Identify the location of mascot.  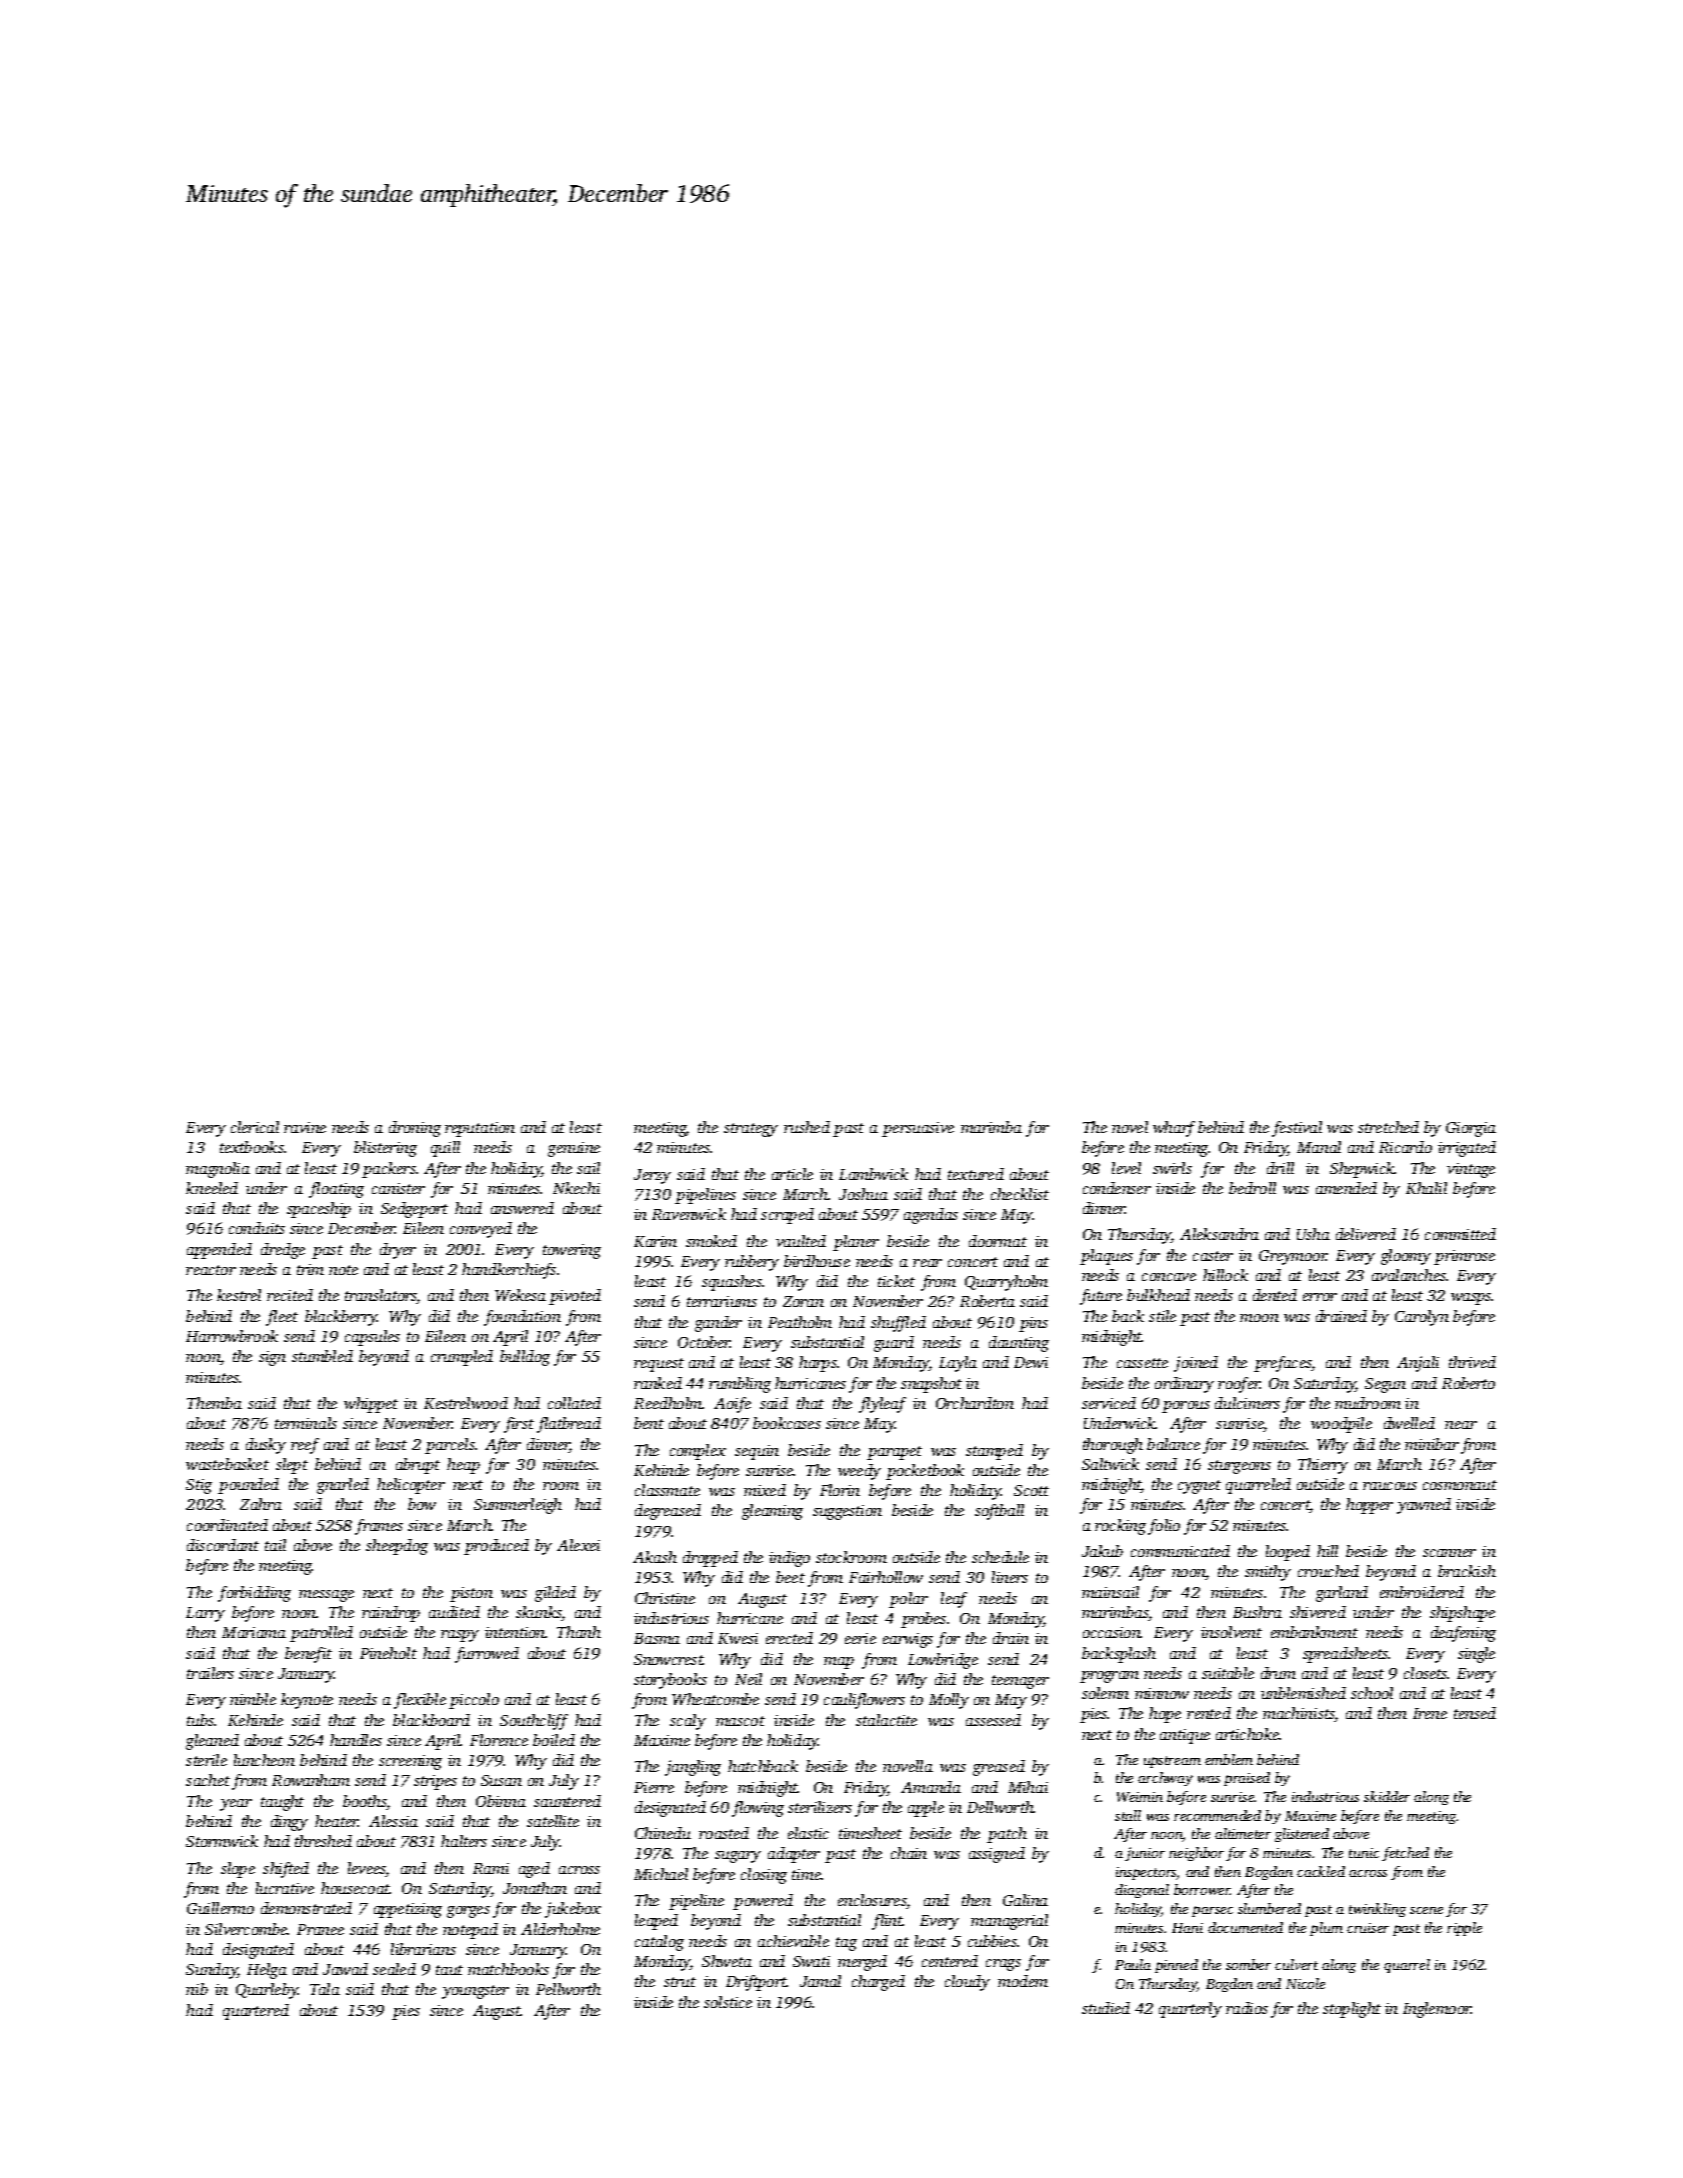
(740, 1721).
